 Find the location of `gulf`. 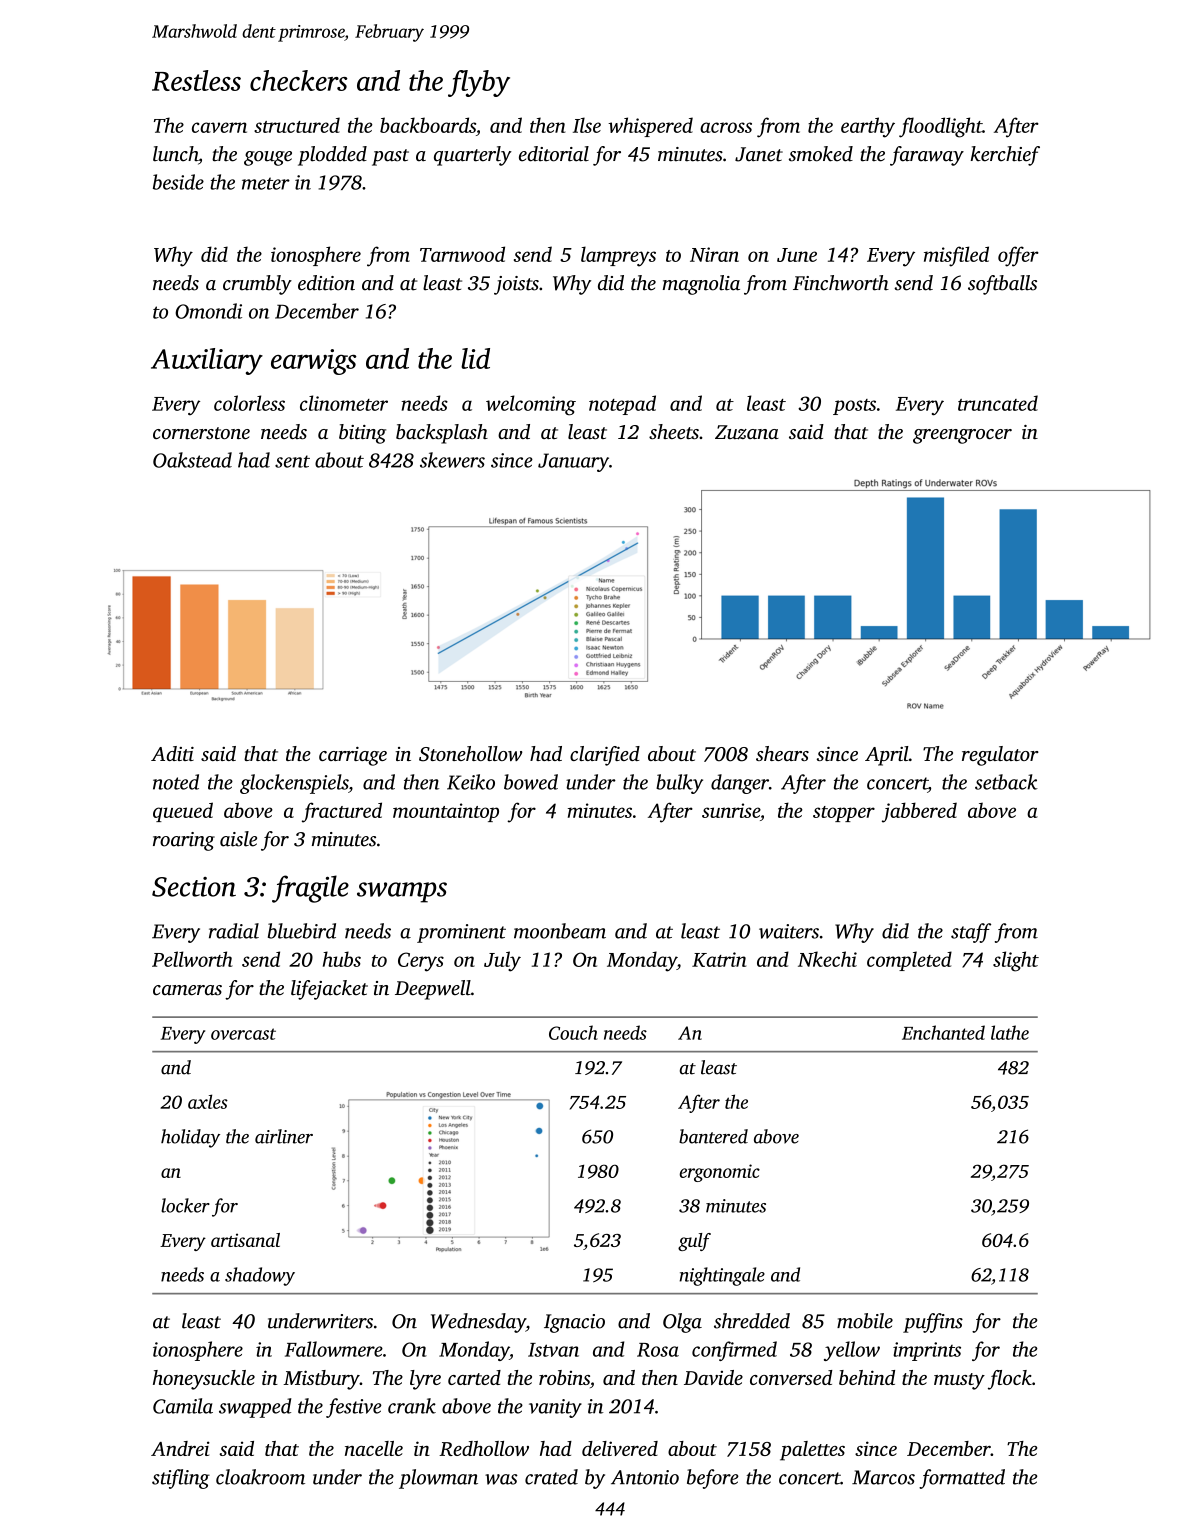

gulf is located at coordinates (694, 1242).
